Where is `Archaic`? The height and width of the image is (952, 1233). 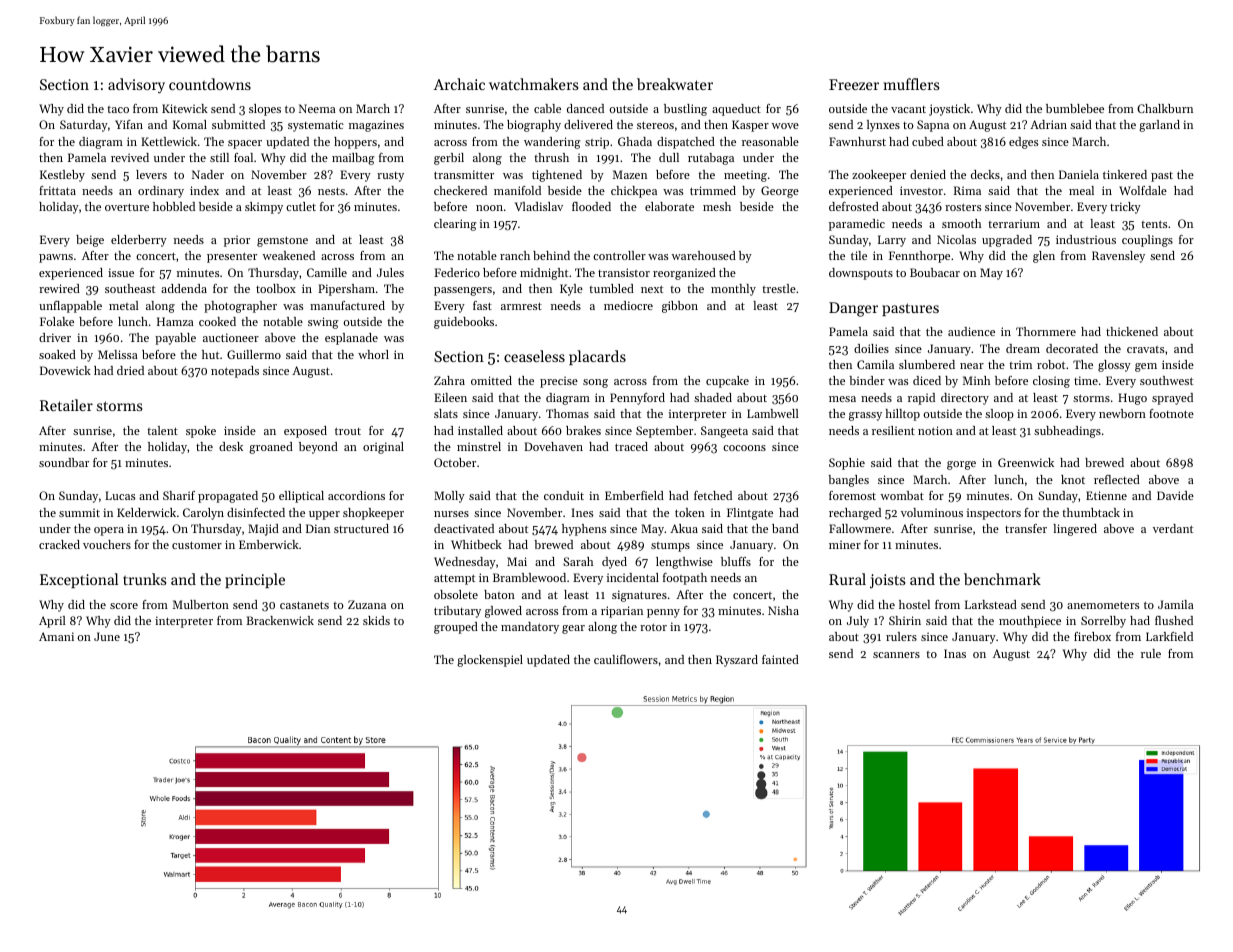
Archaic is located at coordinates (459, 84).
